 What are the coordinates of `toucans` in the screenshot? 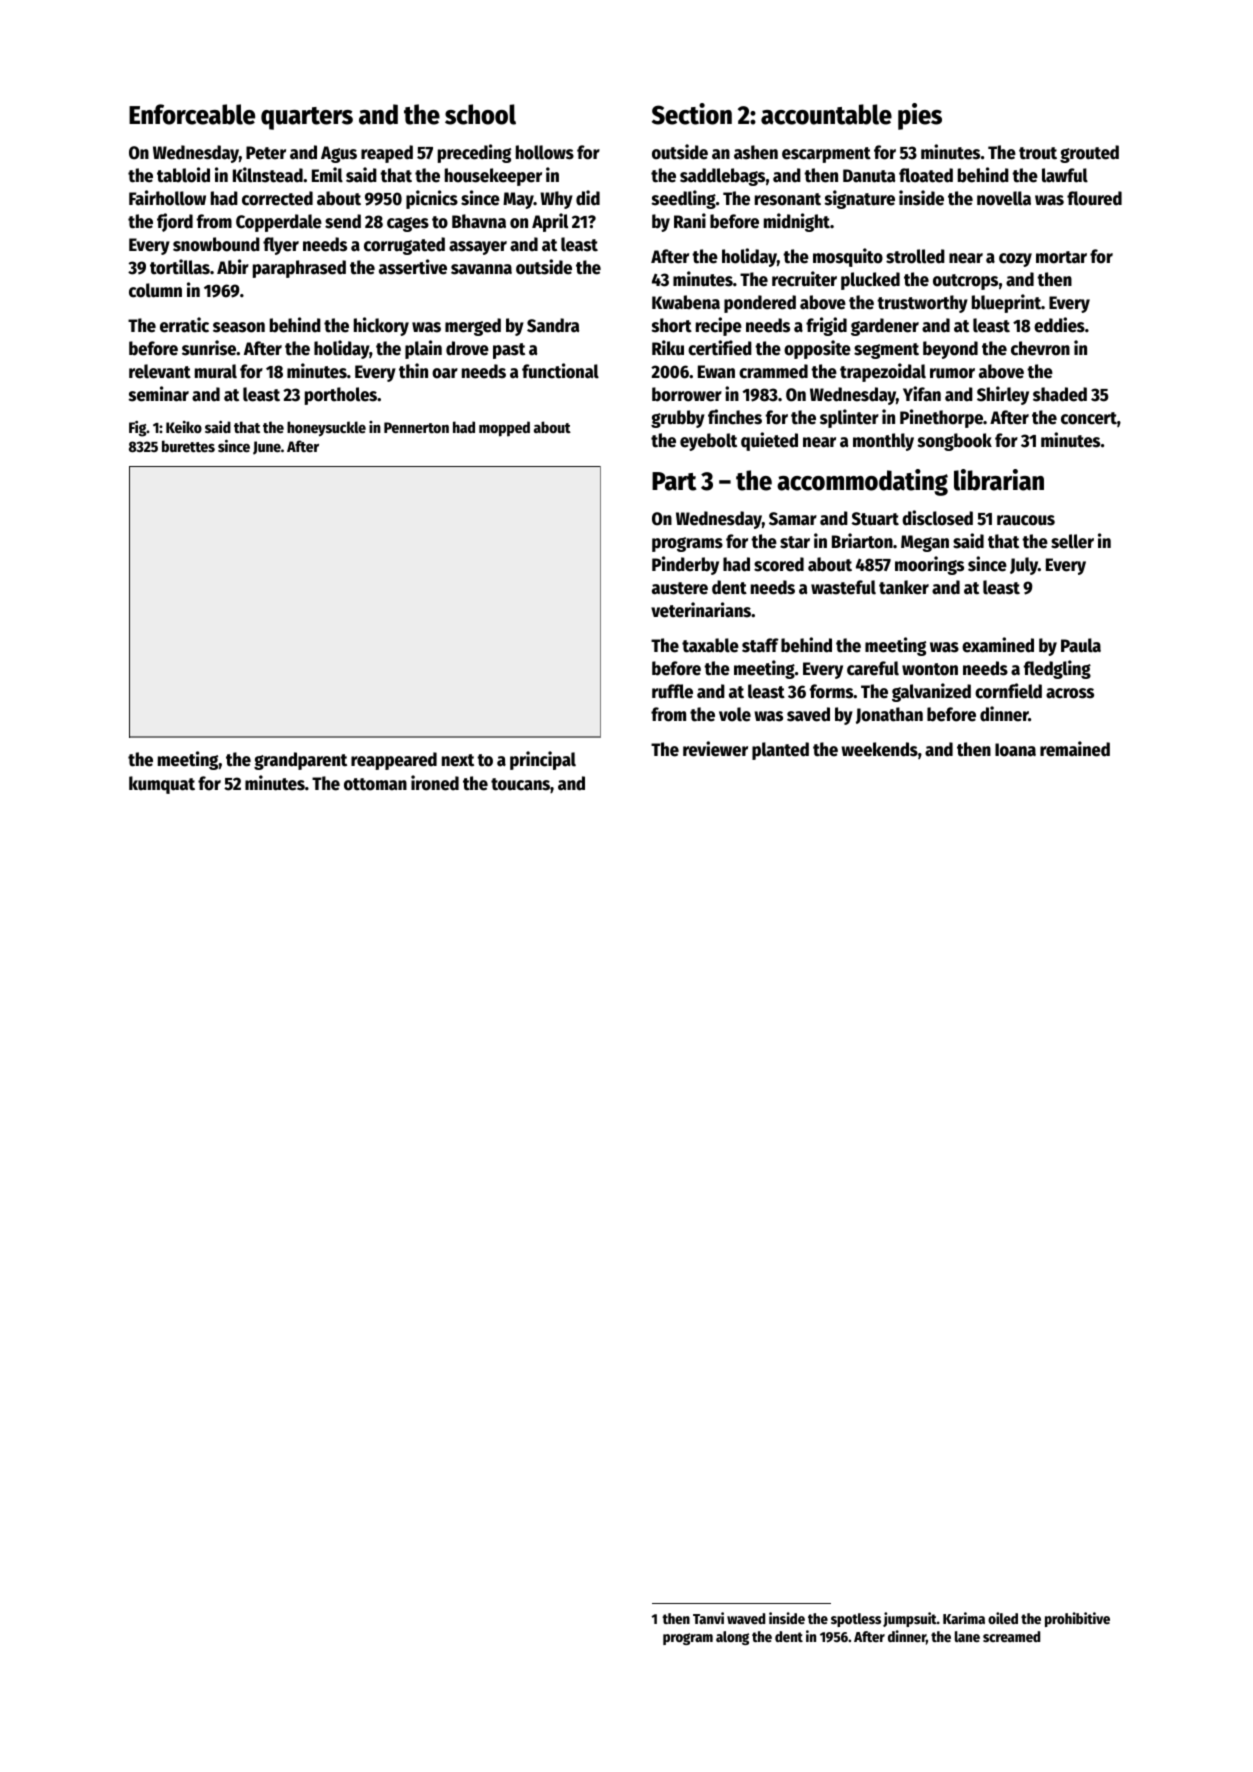 It's located at (520, 784).
